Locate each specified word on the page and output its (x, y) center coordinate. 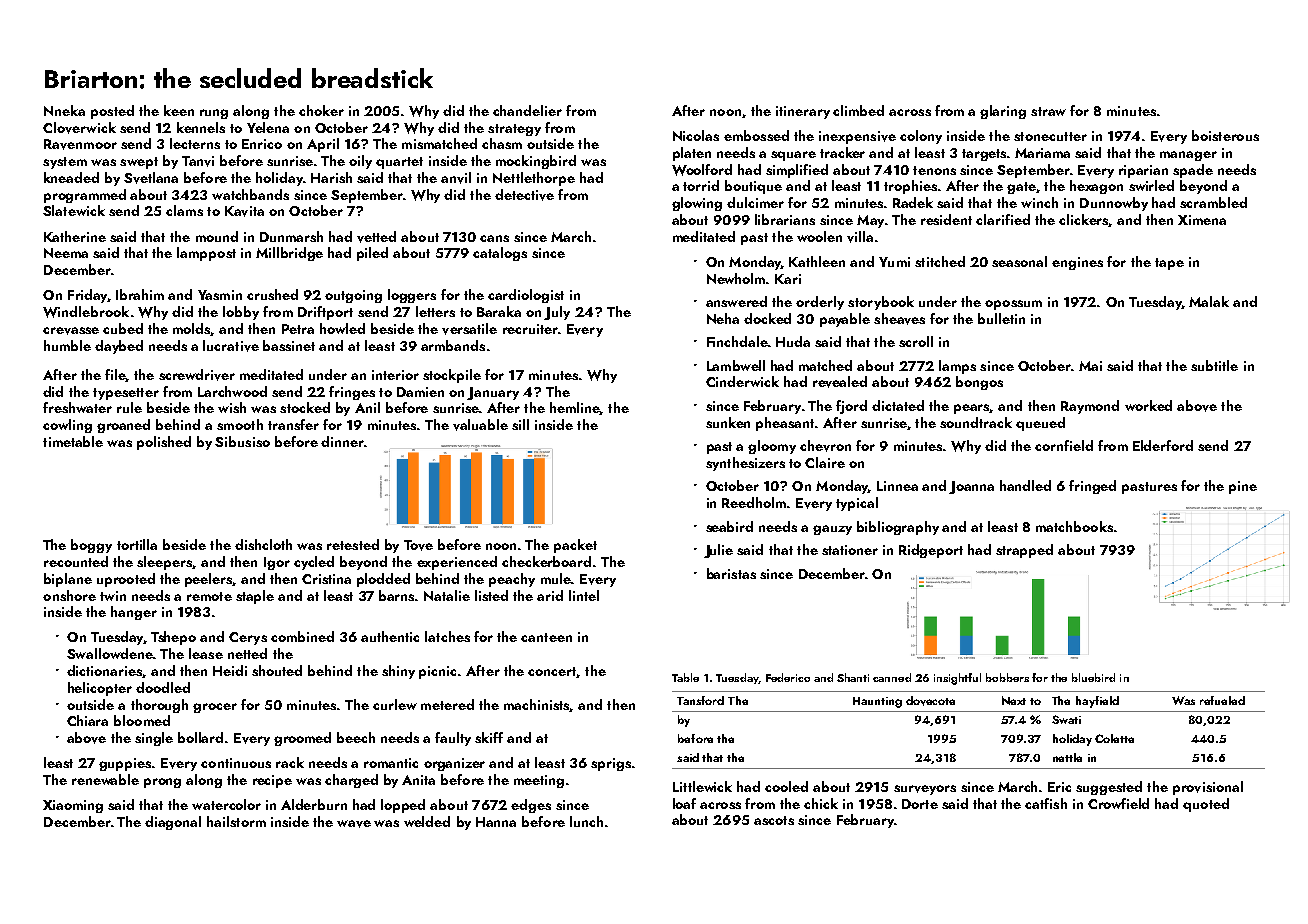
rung (214, 114)
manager (1188, 156)
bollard (200, 737)
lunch (586, 821)
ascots (774, 820)
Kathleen (817, 261)
